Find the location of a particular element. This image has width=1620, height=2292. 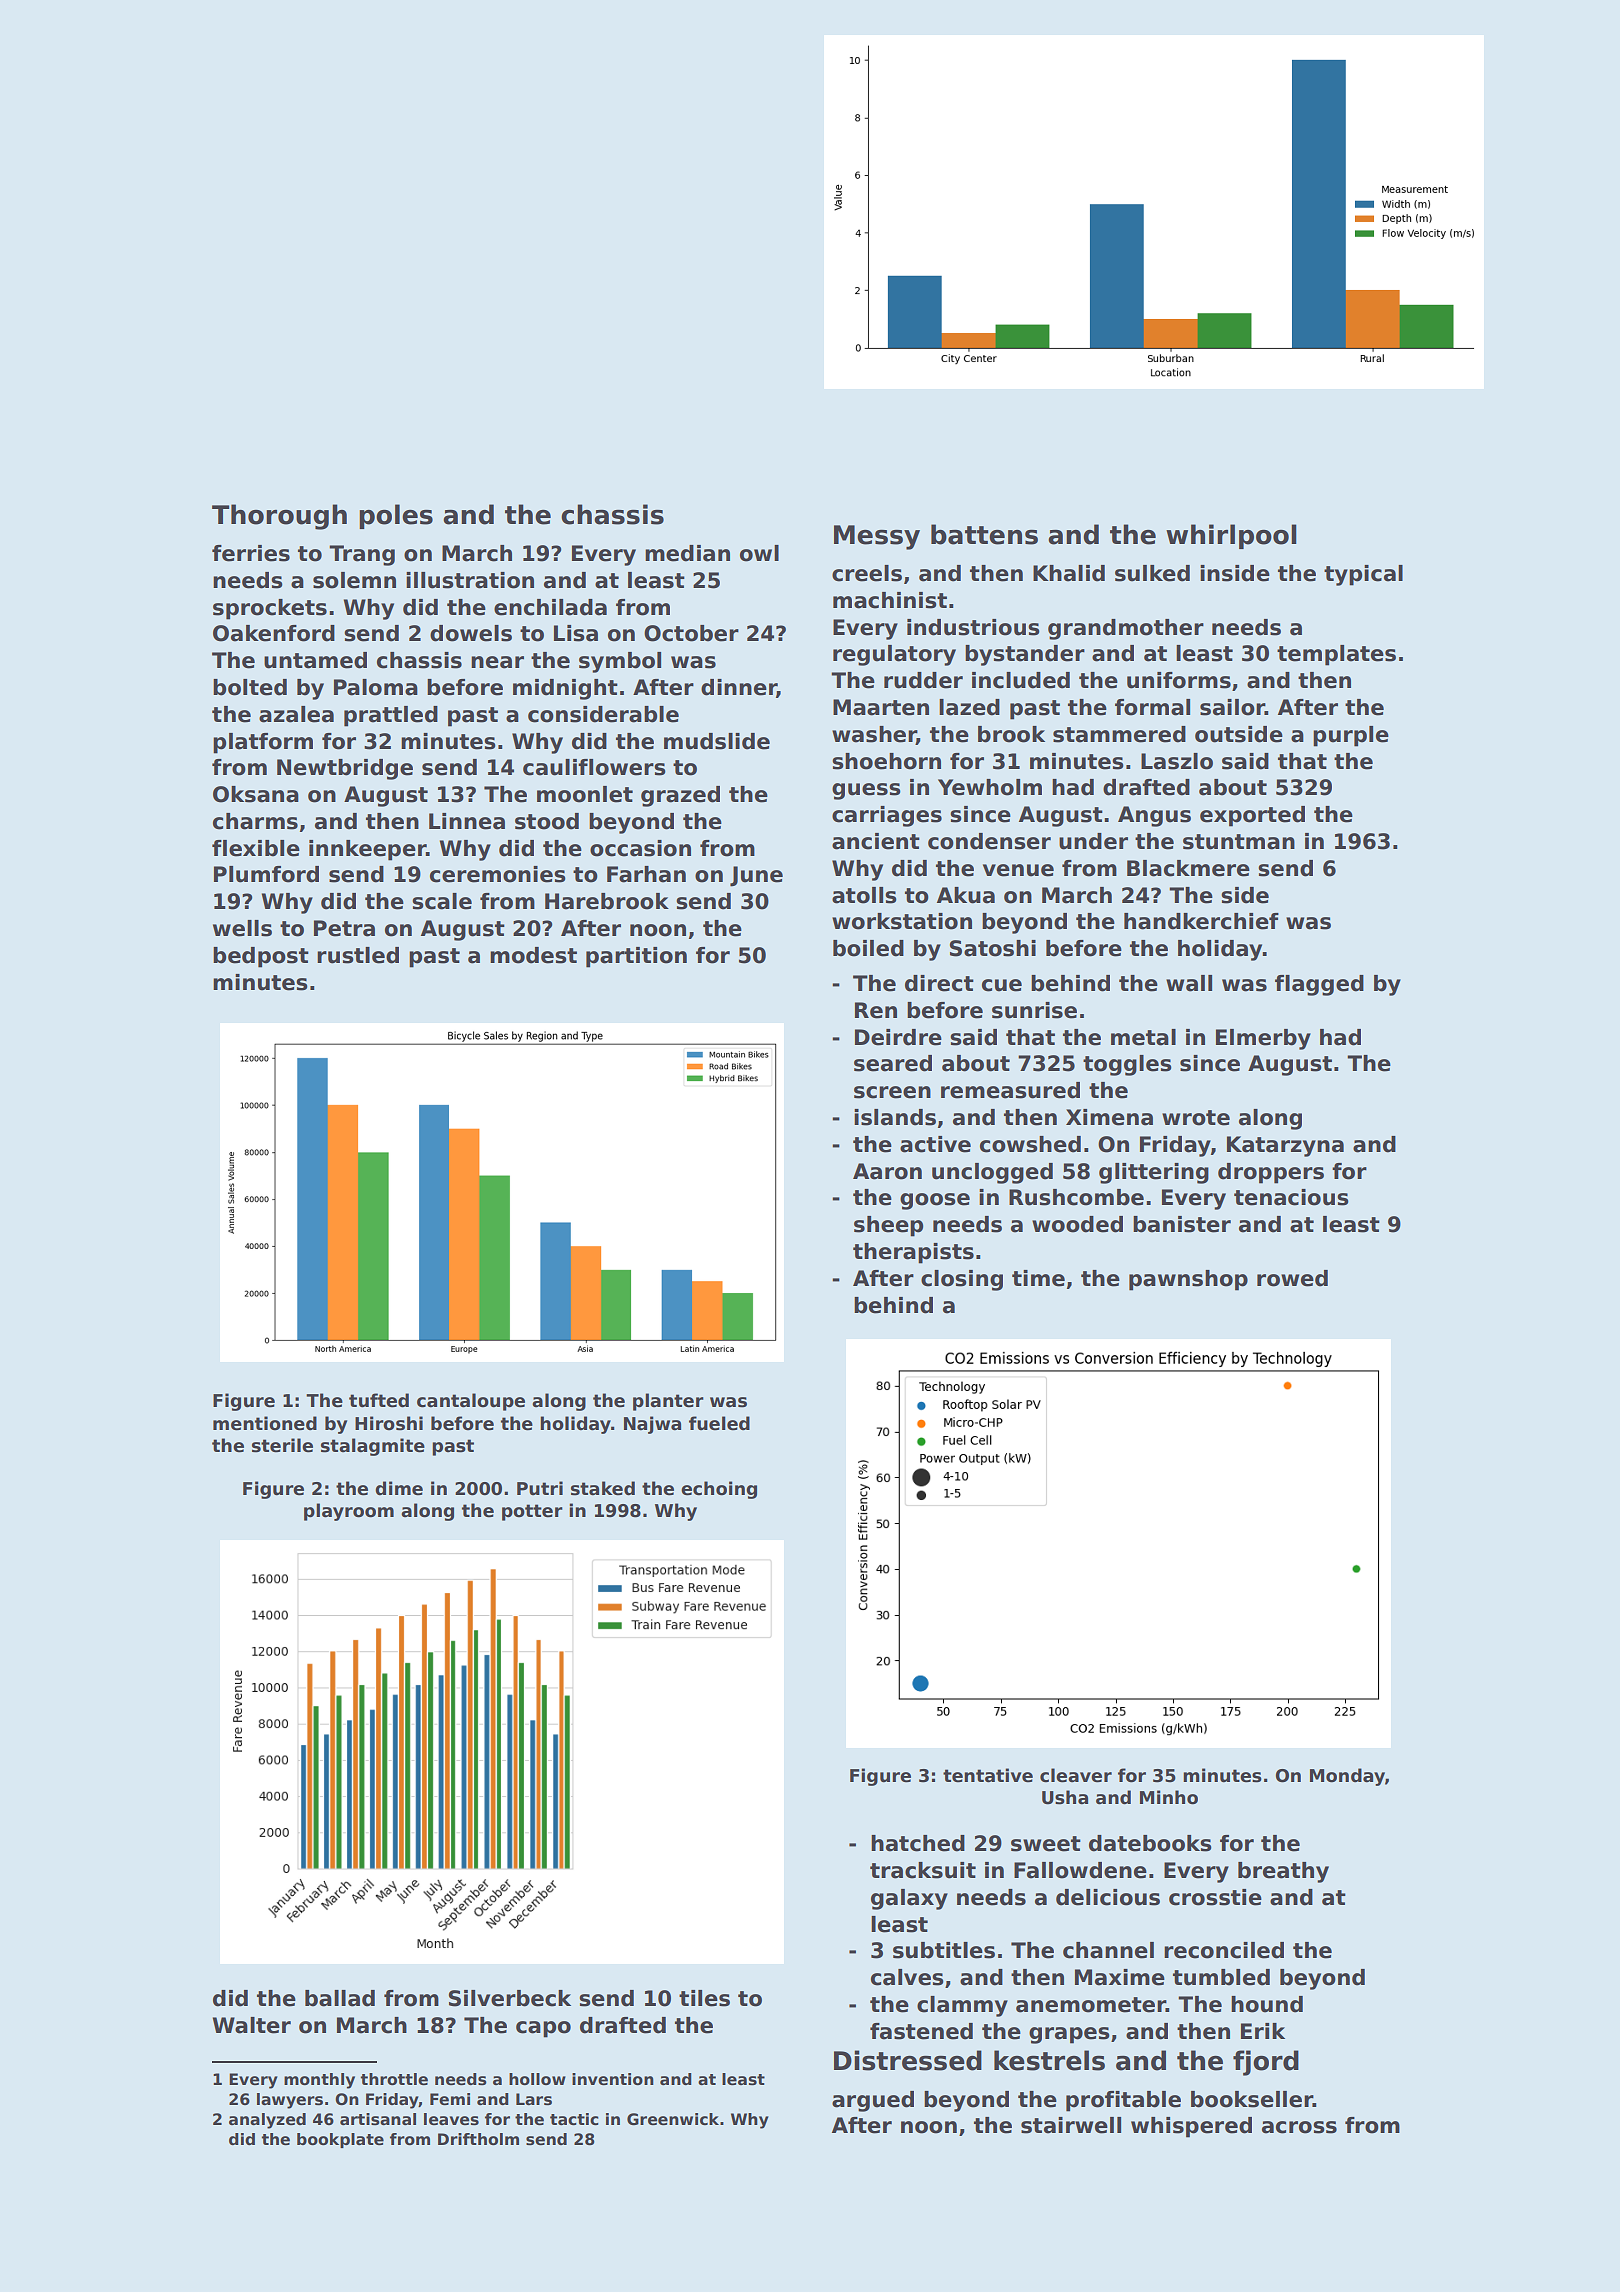

boiled is located at coordinates (868, 948).
